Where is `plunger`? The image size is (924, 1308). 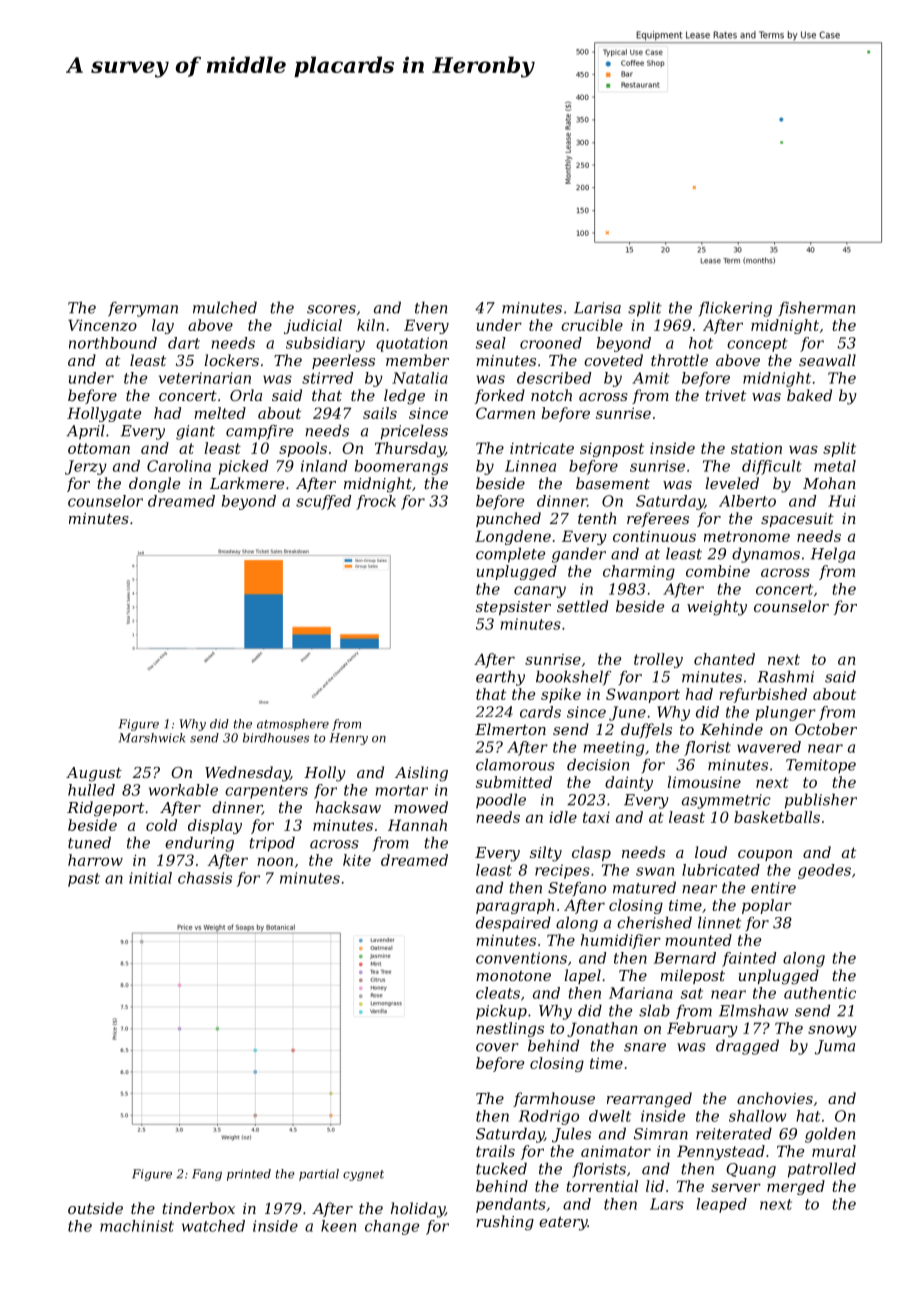 plunger is located at coordinates (786, 713).
